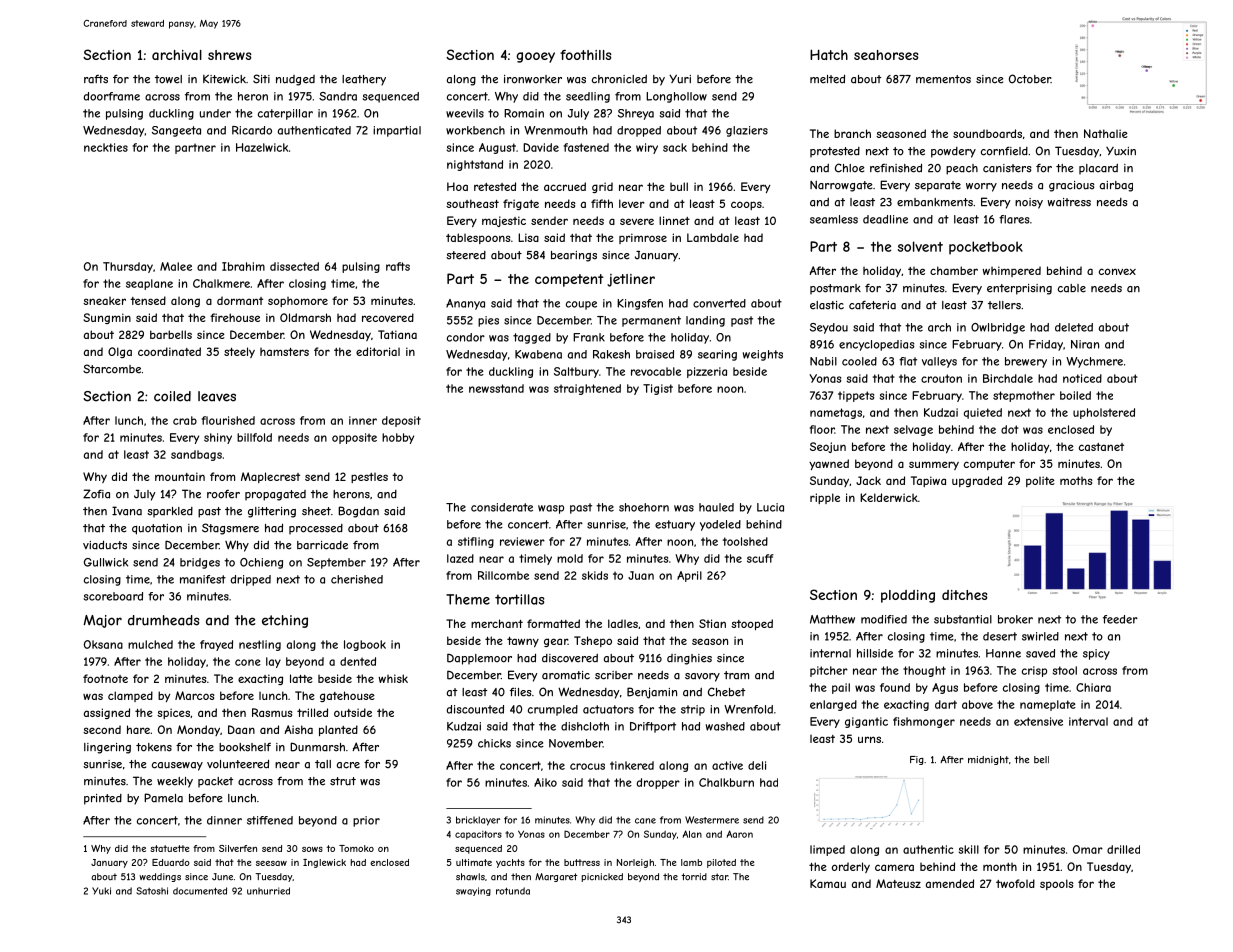 This image has height=952, width=1233. Describe the element at coordinates (943, 79) in the image. I see `mementos` at that location.
